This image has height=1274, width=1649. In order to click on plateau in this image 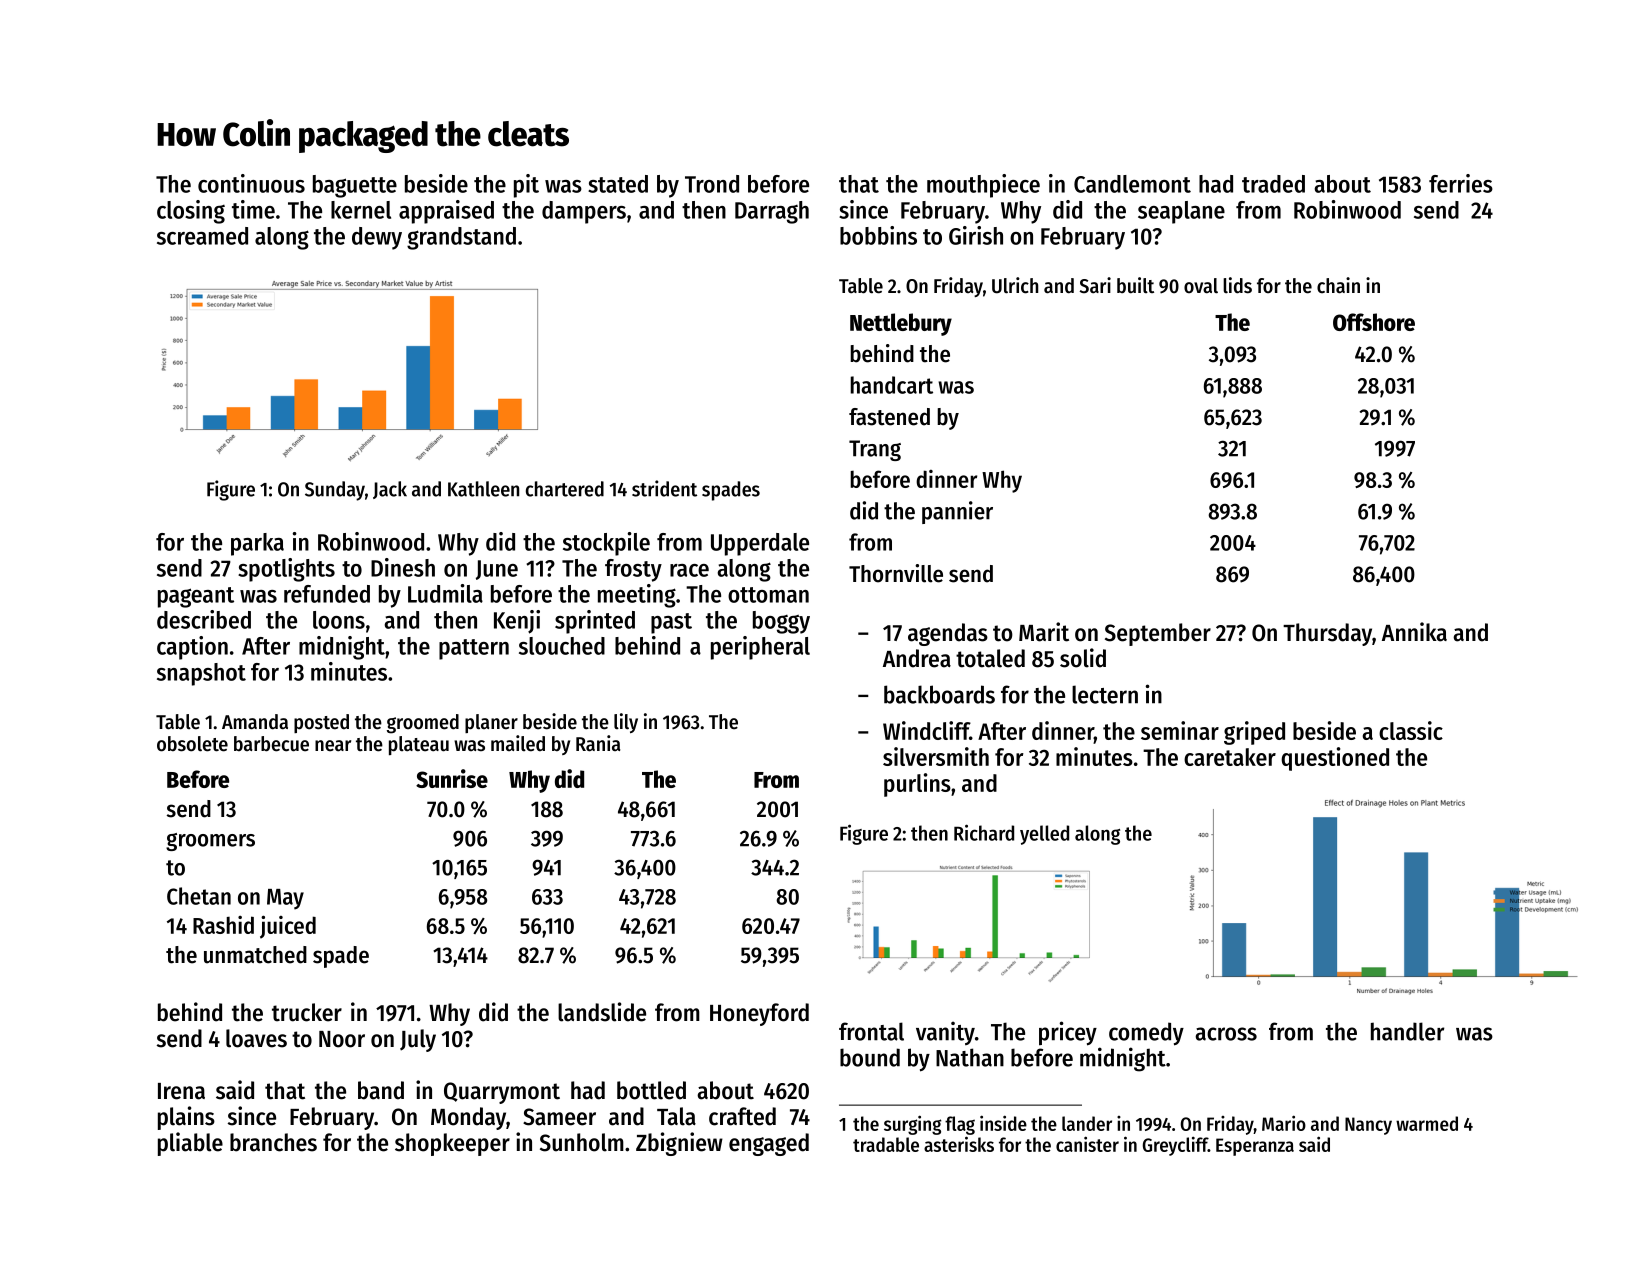, I will do `click(419, 745)`.
